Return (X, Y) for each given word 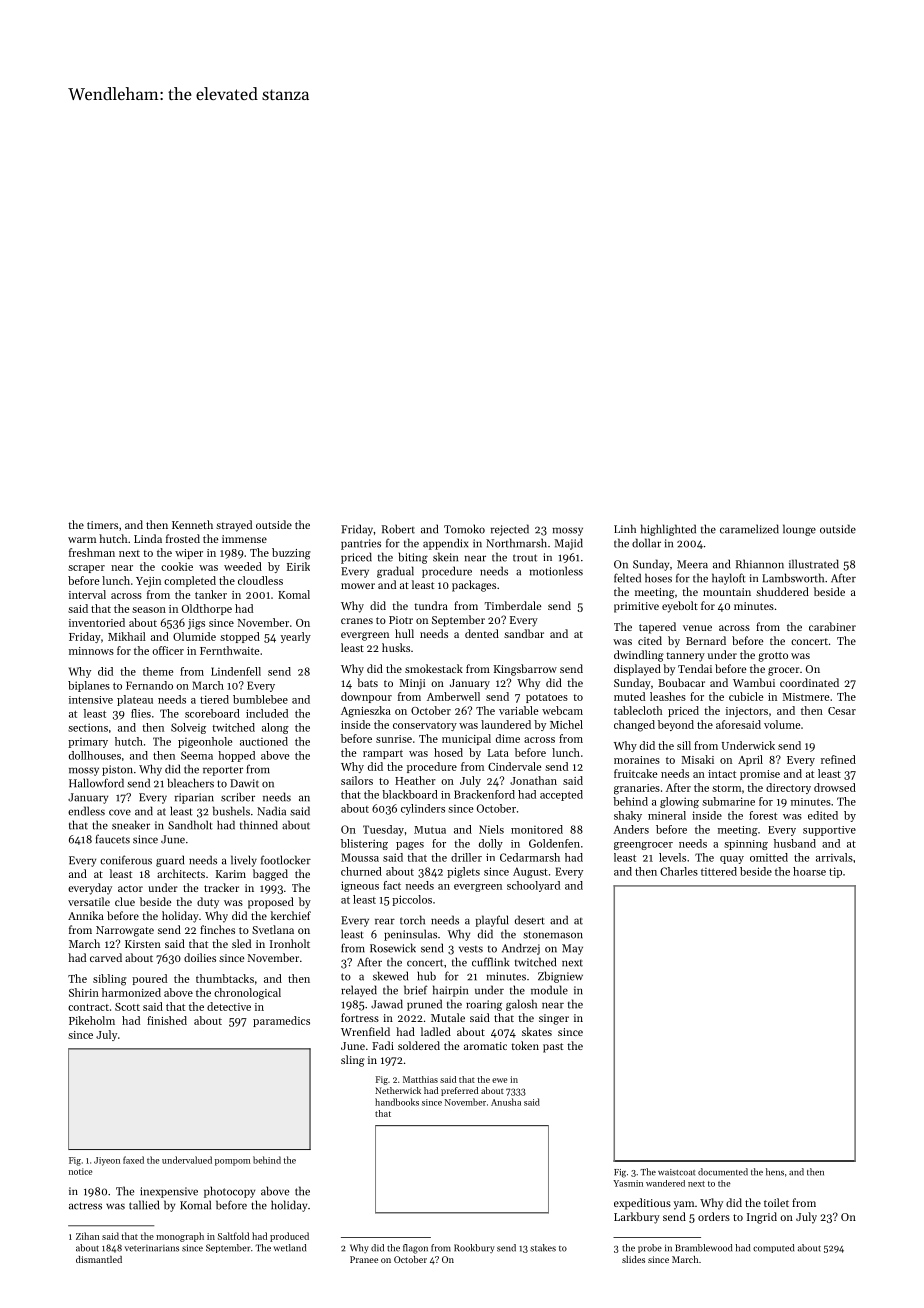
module (549, 990)
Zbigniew (560, 977)
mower (358, 586)
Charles (679, 871)
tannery (685, 657)
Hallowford (96, 783)
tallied (144, 1205)
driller (466, 857)
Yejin (148, 582)
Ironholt (290, 943)
